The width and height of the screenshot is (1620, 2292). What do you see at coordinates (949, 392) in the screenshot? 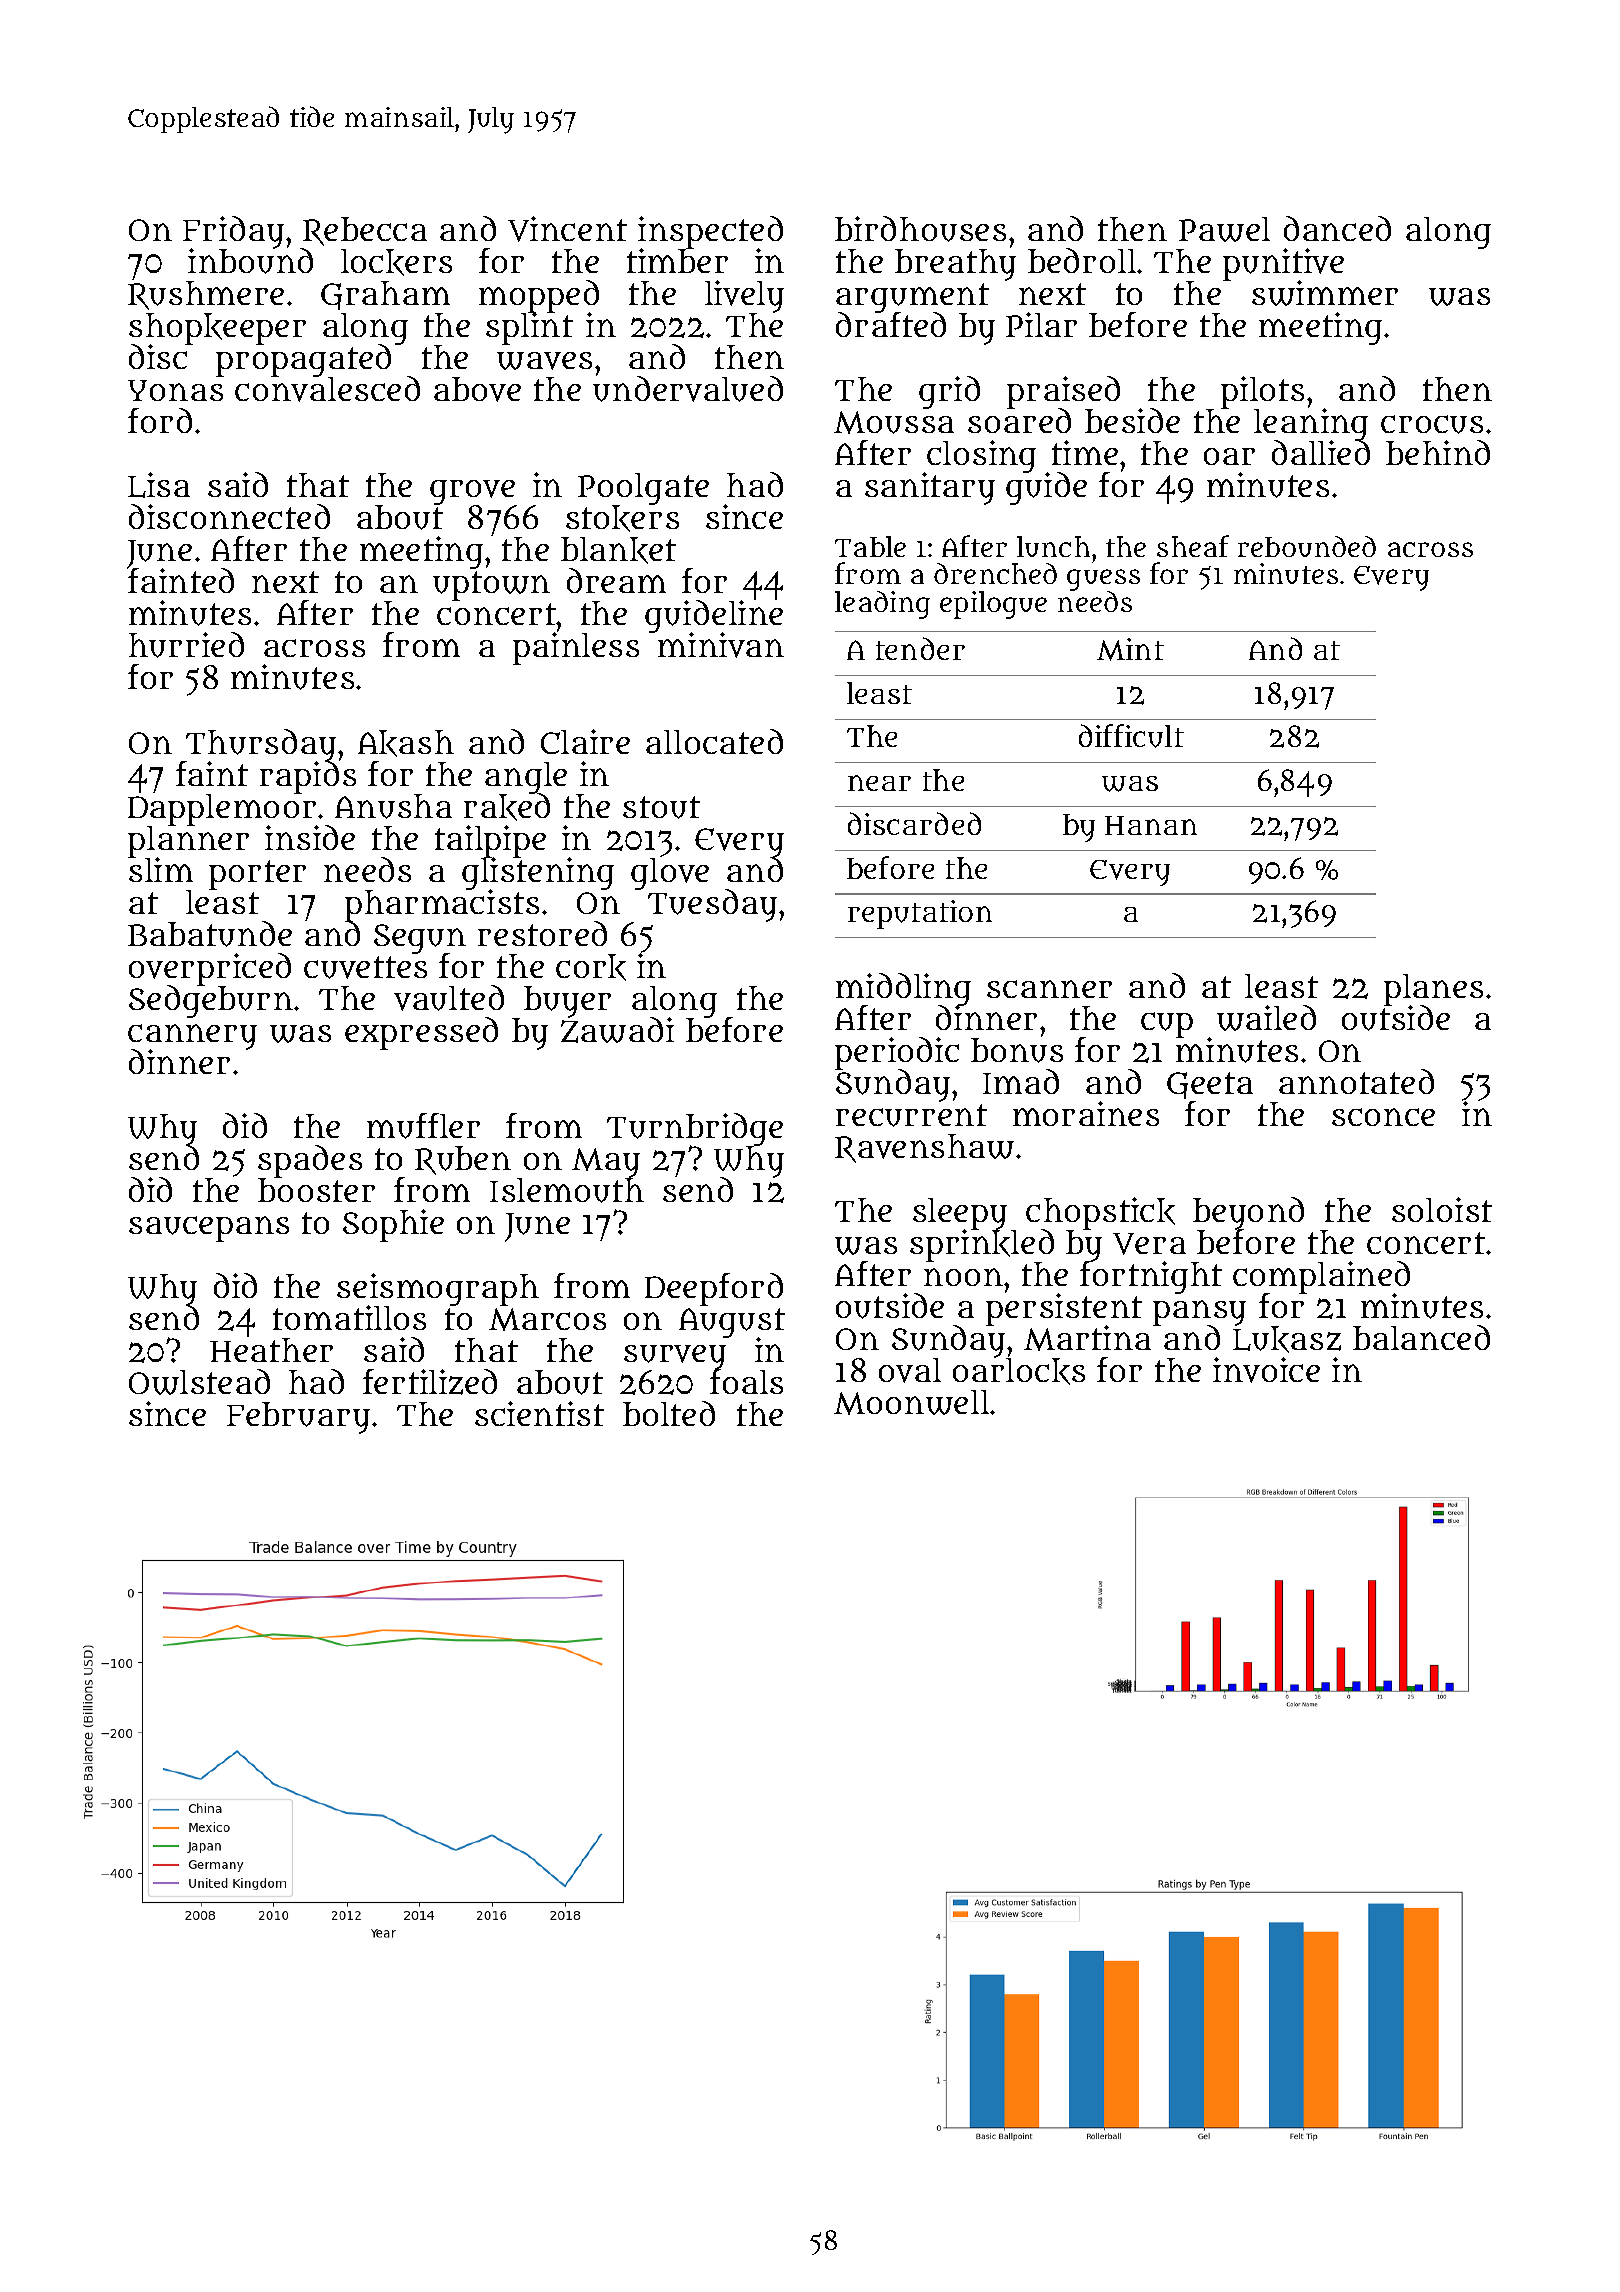
I see `grid` at bounding box center [949, 392].
